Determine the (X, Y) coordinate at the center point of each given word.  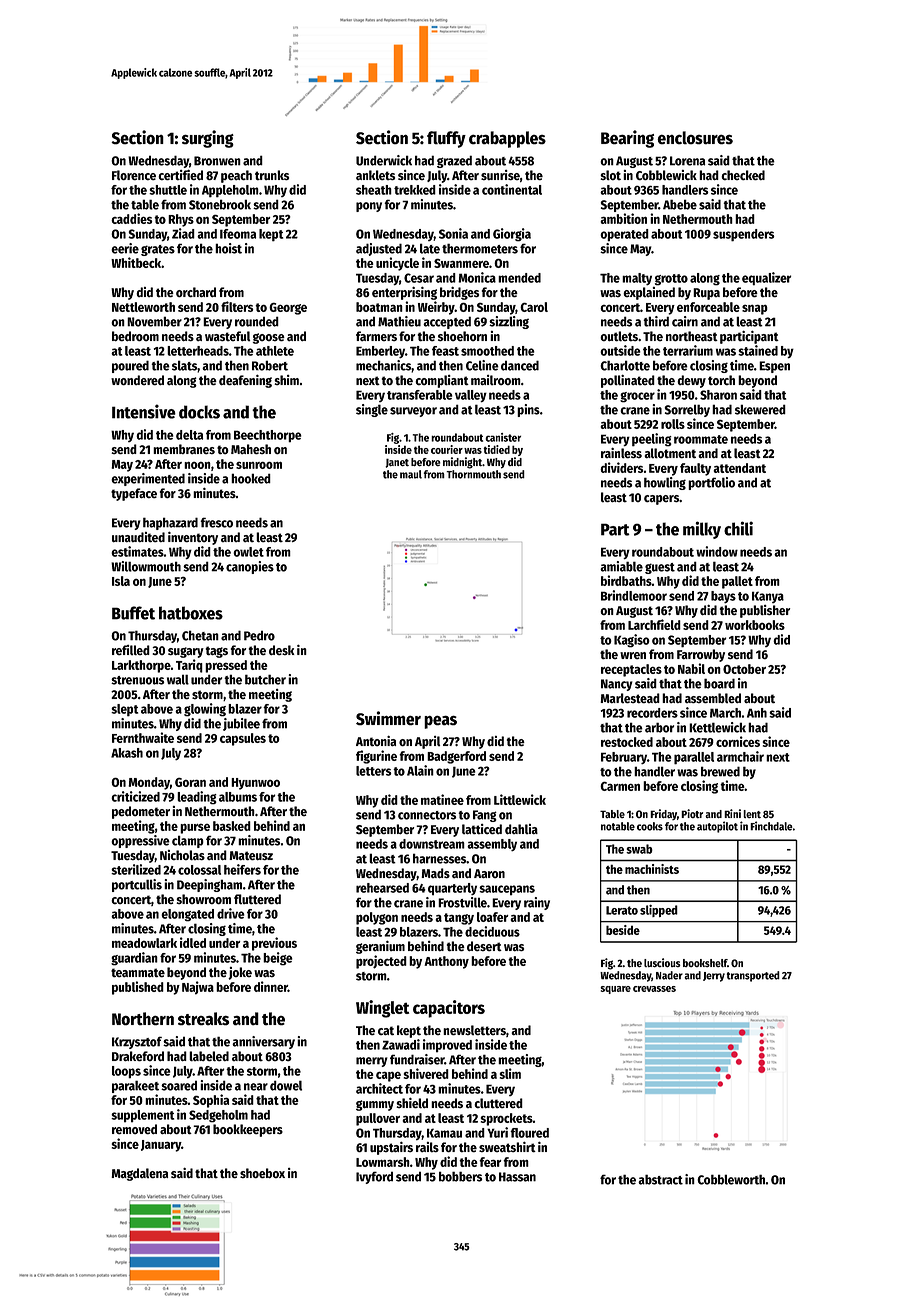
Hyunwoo (255, 784)
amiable (621, 566)
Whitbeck (136, 262)
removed (134, 1129)
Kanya (768, 597)
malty (637, 279)
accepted (447, 322)
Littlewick (520, 799)
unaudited (138, 537)
